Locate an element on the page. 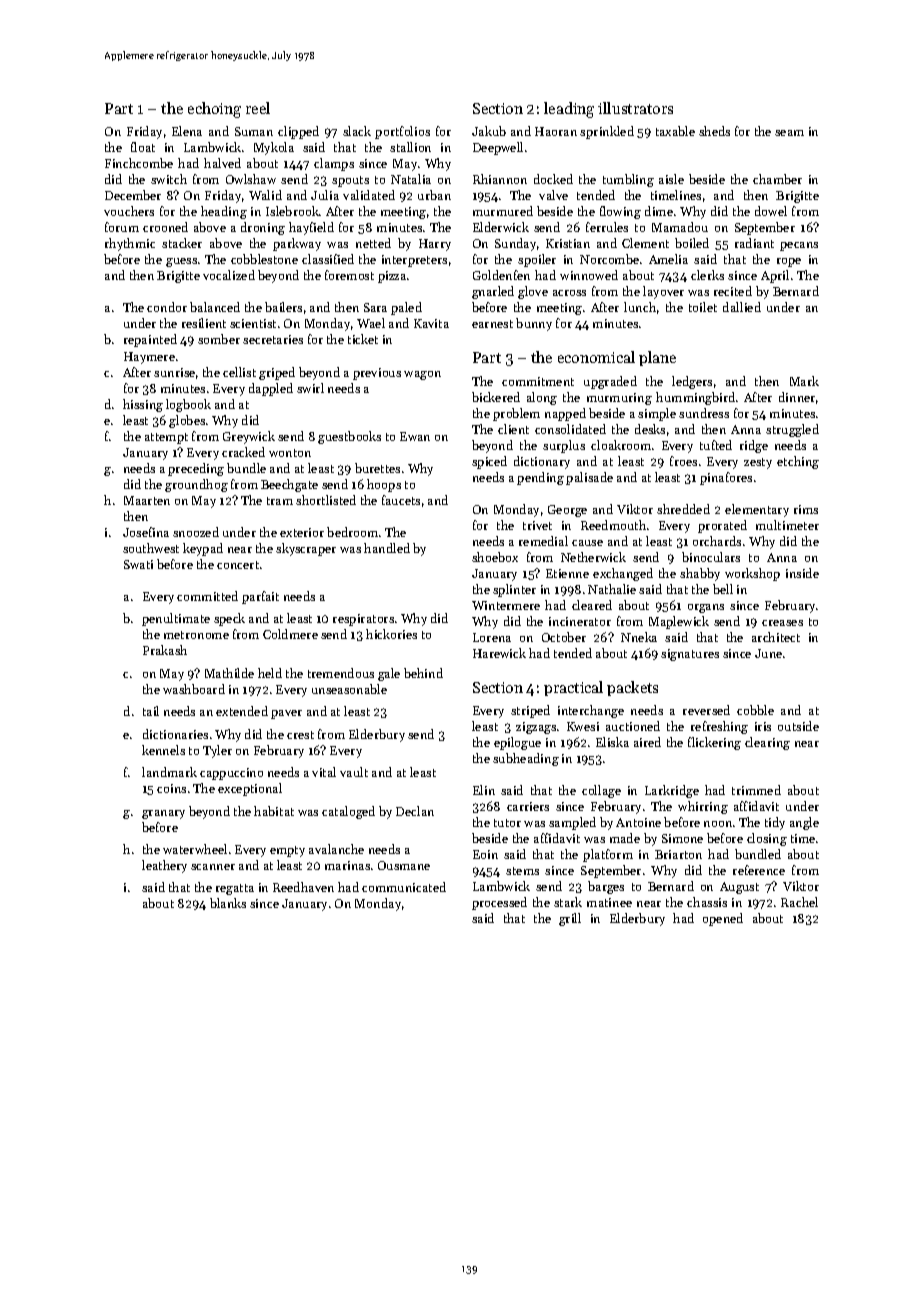  trimmed is located at coordinates (756, 790).
